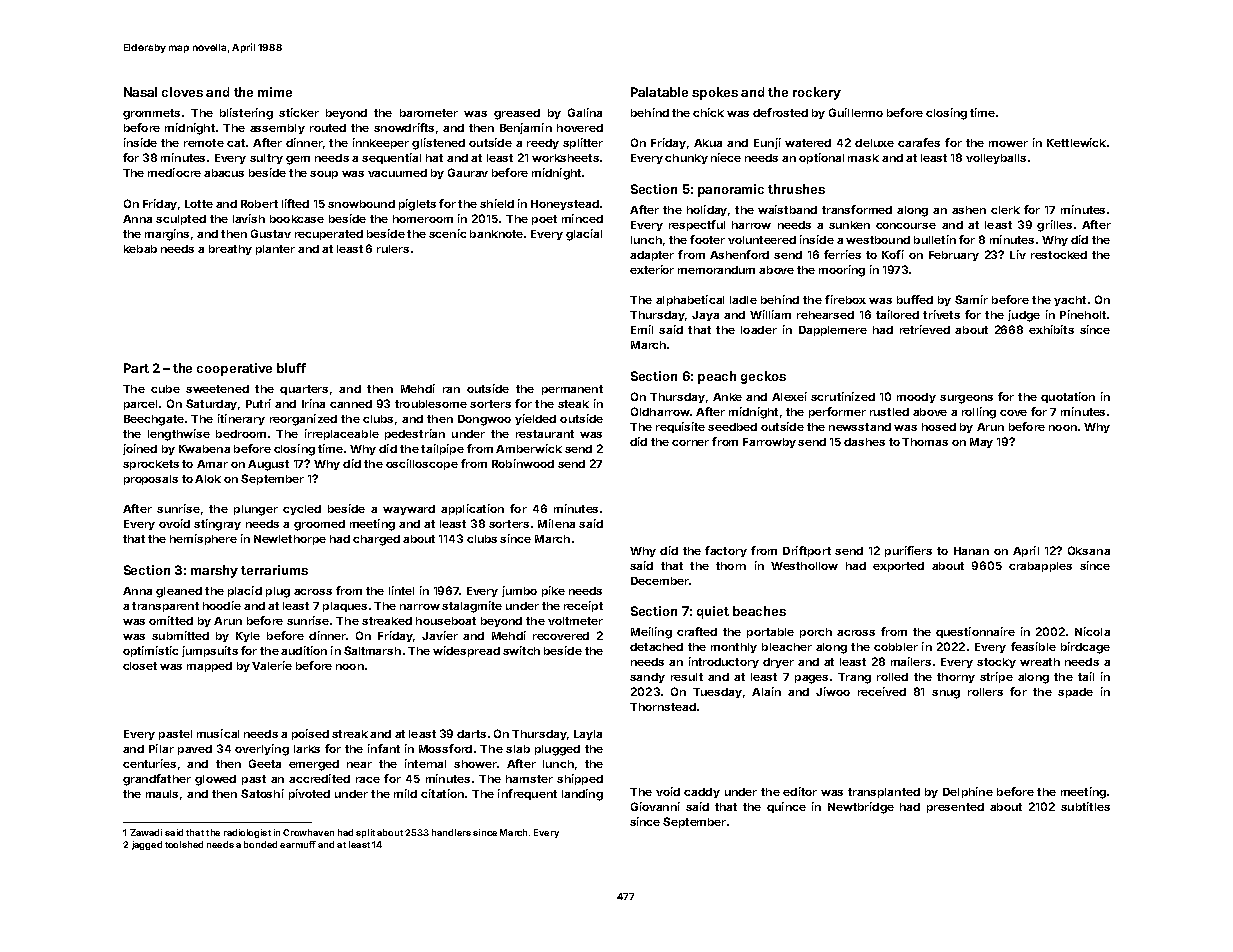 This screenshot has width=1233, height=952. I want to click on hovered, so click(580, 128).
